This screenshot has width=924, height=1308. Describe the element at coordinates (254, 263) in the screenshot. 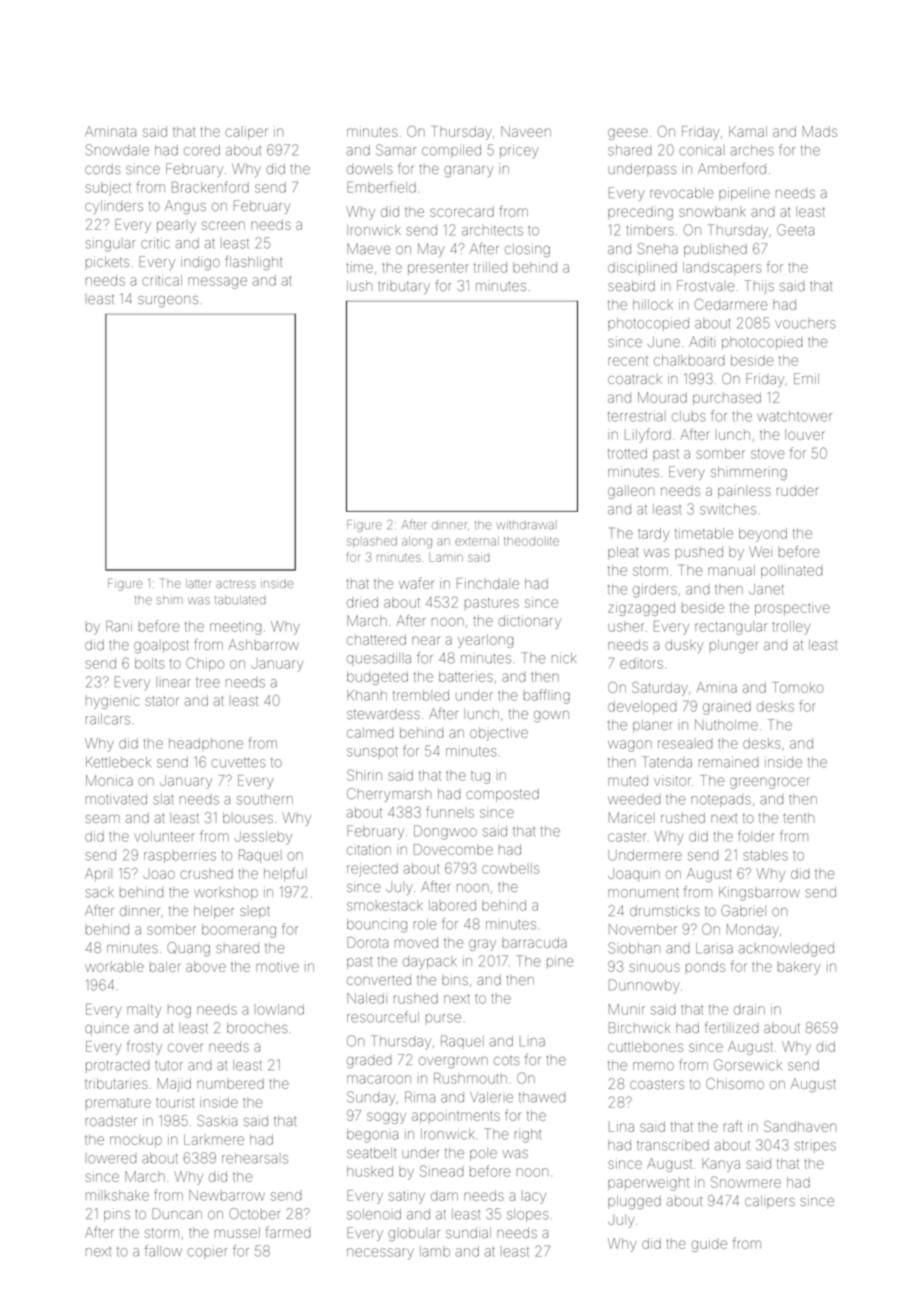

I see `flashlight` at that location.
